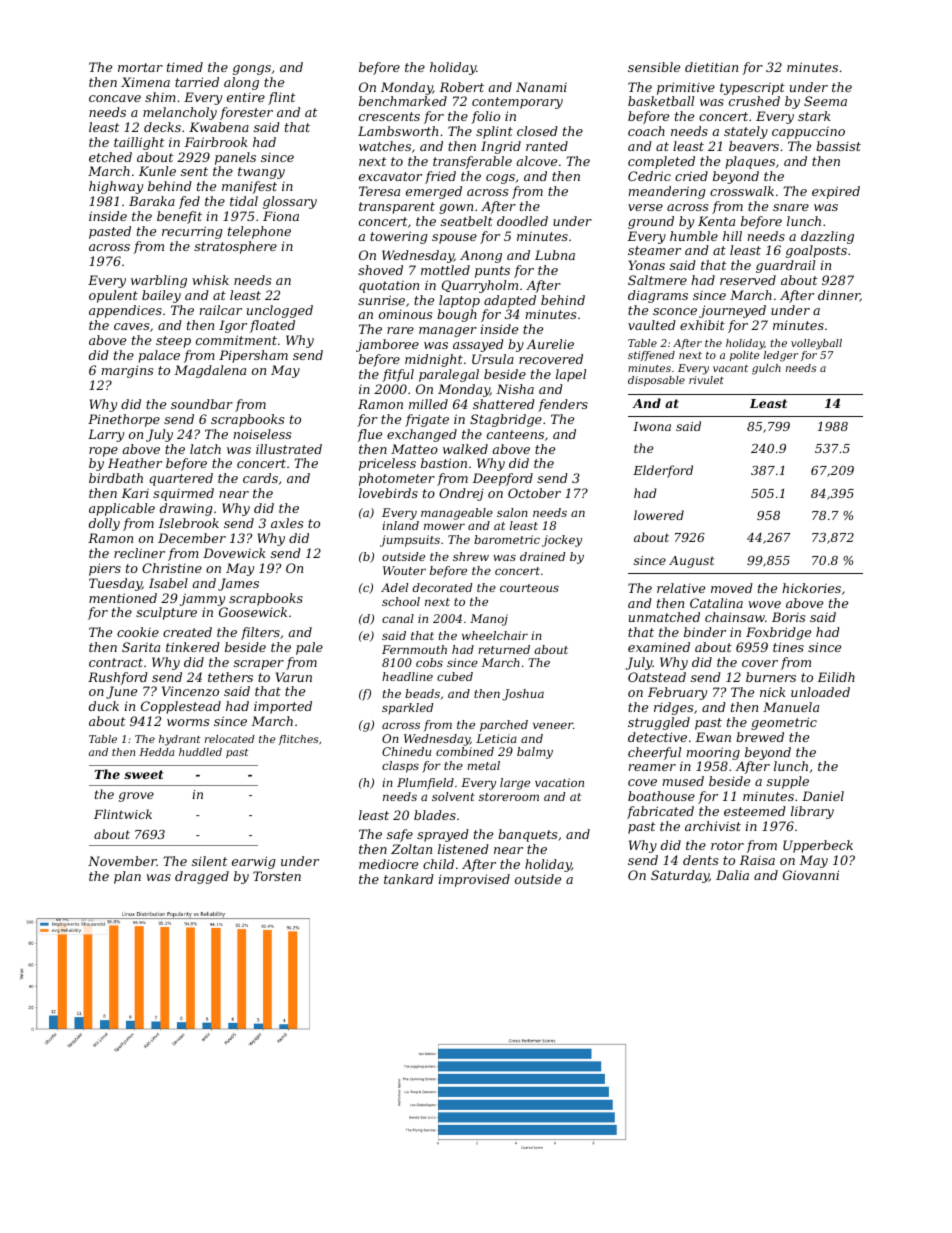  I want to click on Giovanni, so click(811, 875).
